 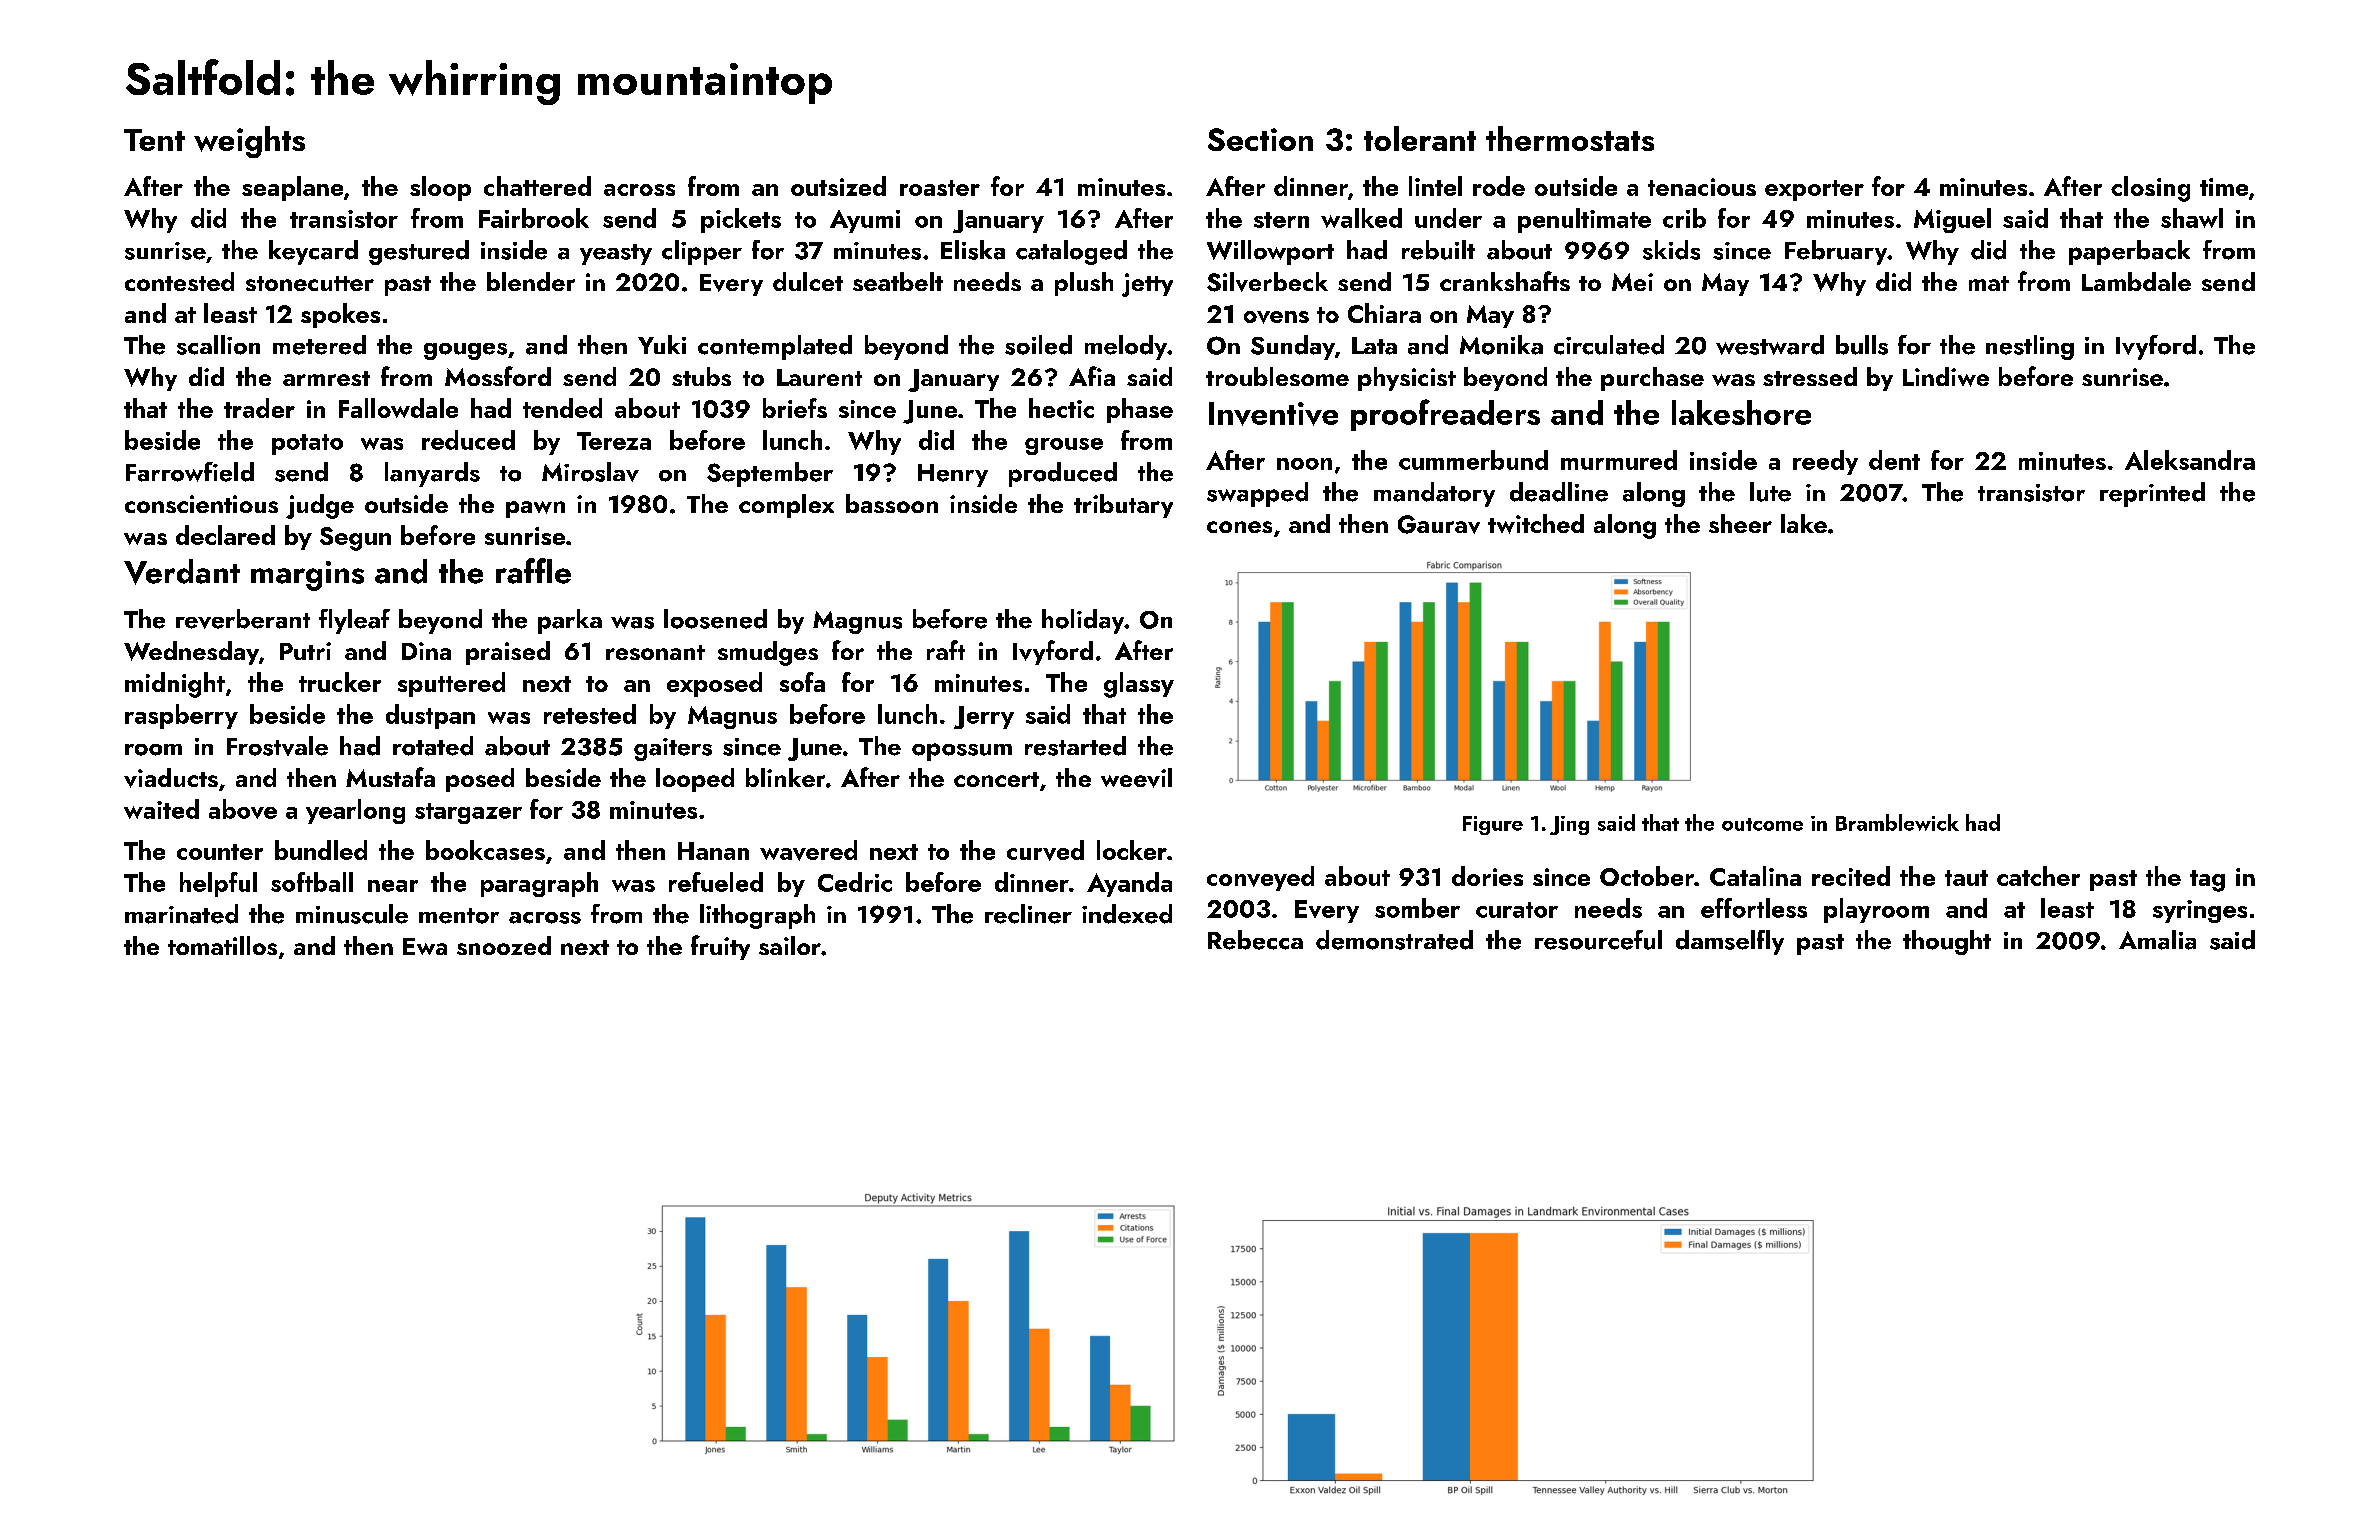 I want to click on dustpan, so click(x=430, y=716).
